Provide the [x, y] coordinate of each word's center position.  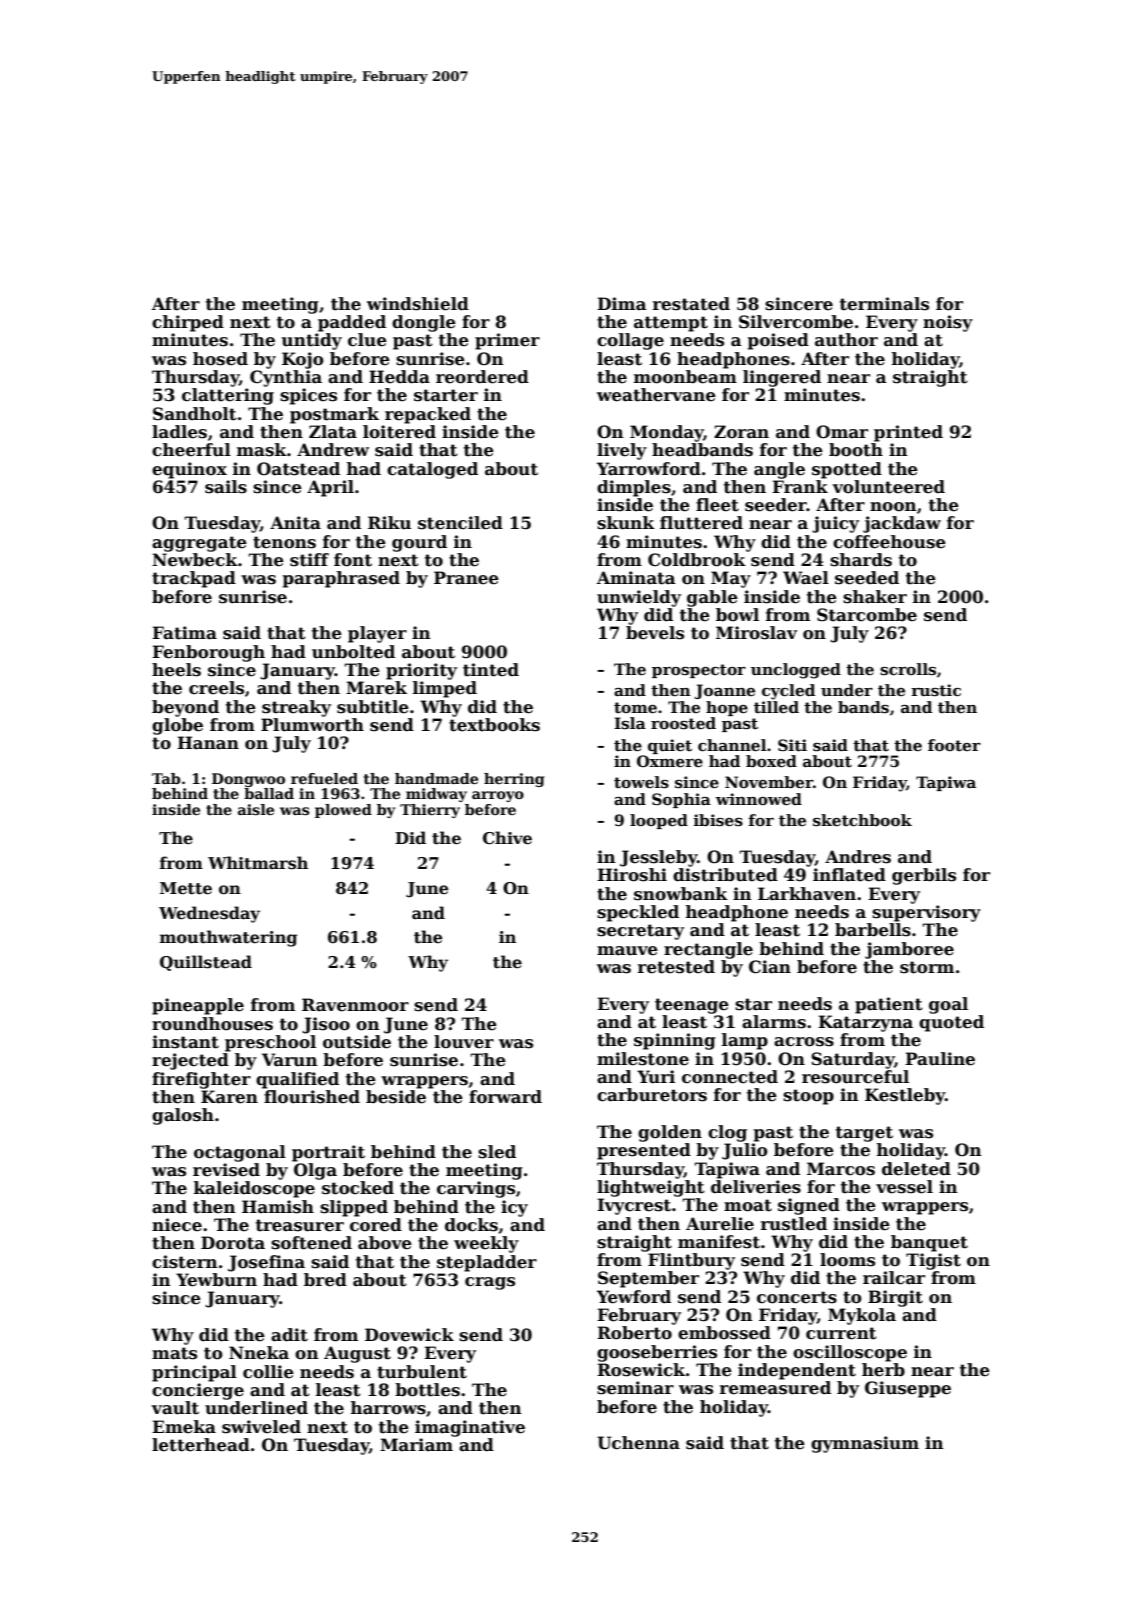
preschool [270, 1043]
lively [622, 451]
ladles [179, 432]
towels [641, 782]
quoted [951, 1023]
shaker [875, 597]
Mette [186, 888]
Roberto [634, 1333]
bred [325, 1280]
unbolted [353, 652]
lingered [782, 378]
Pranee [466, 578]
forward [505, 1097]
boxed [771, 761]
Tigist [933, 1261]
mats [174, 1353]
